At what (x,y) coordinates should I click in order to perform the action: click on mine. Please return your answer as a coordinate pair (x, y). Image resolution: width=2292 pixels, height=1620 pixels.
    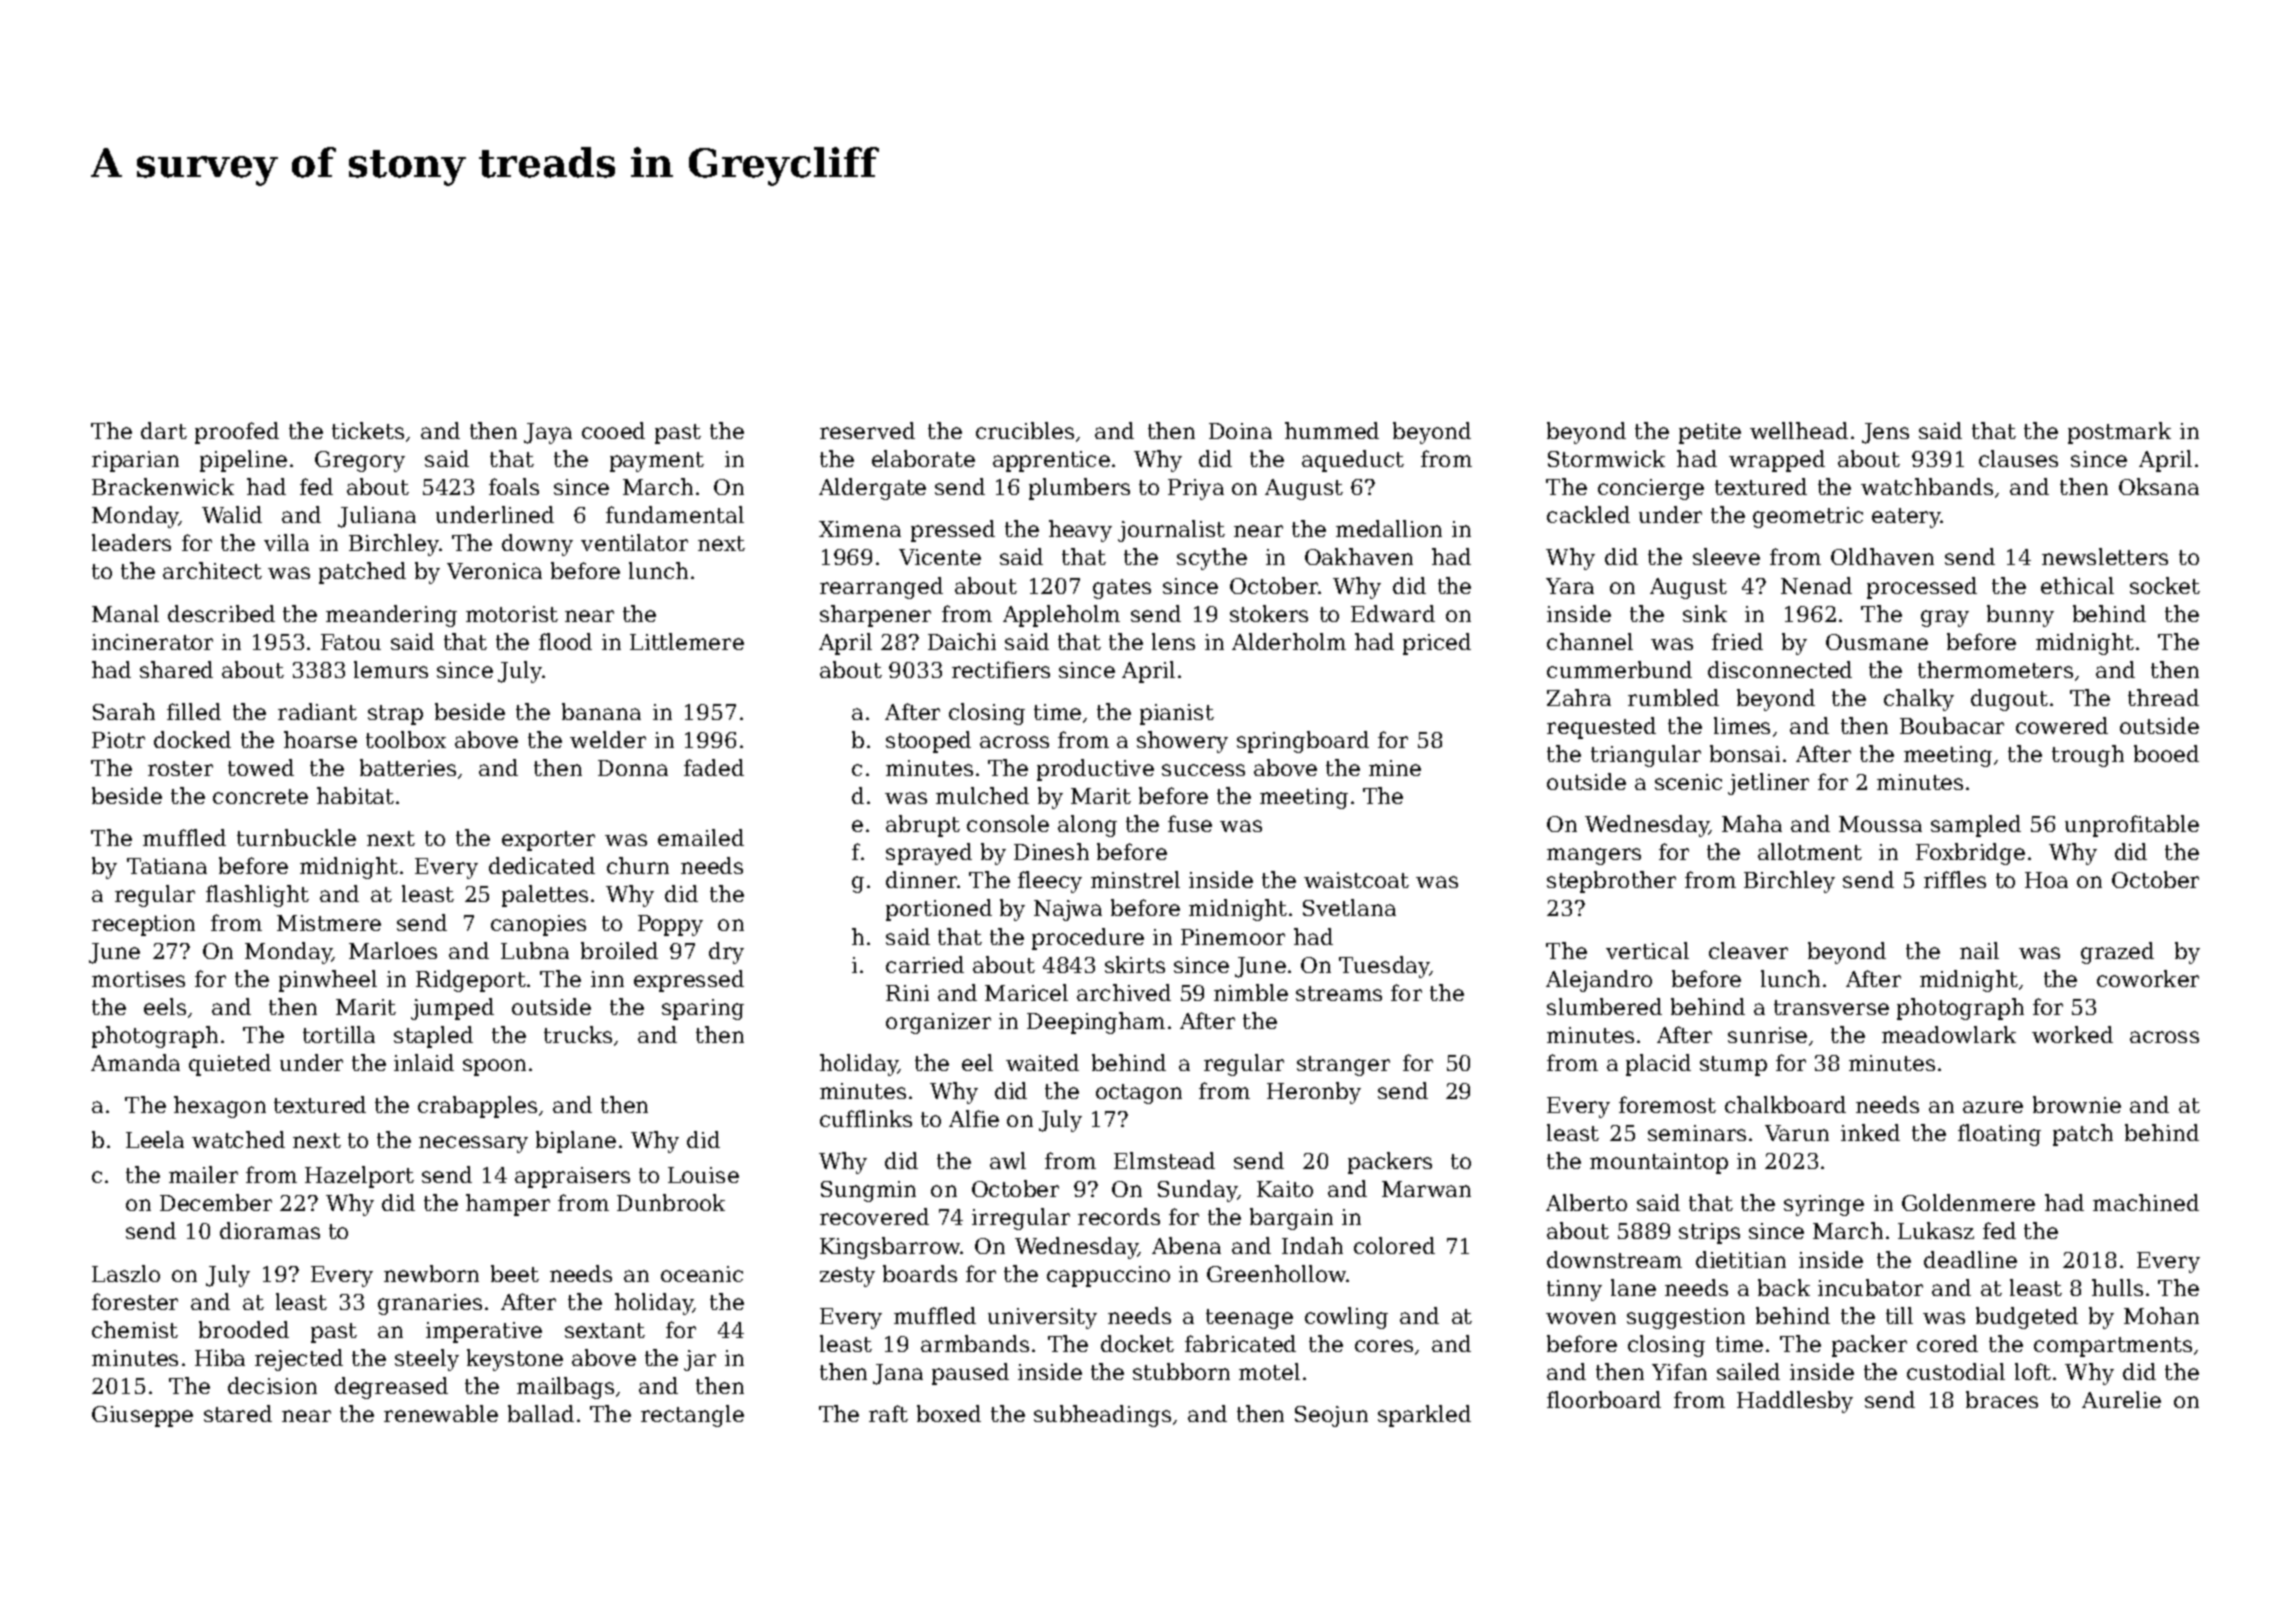
    Looking at the image, I should click on (1395, 768).
